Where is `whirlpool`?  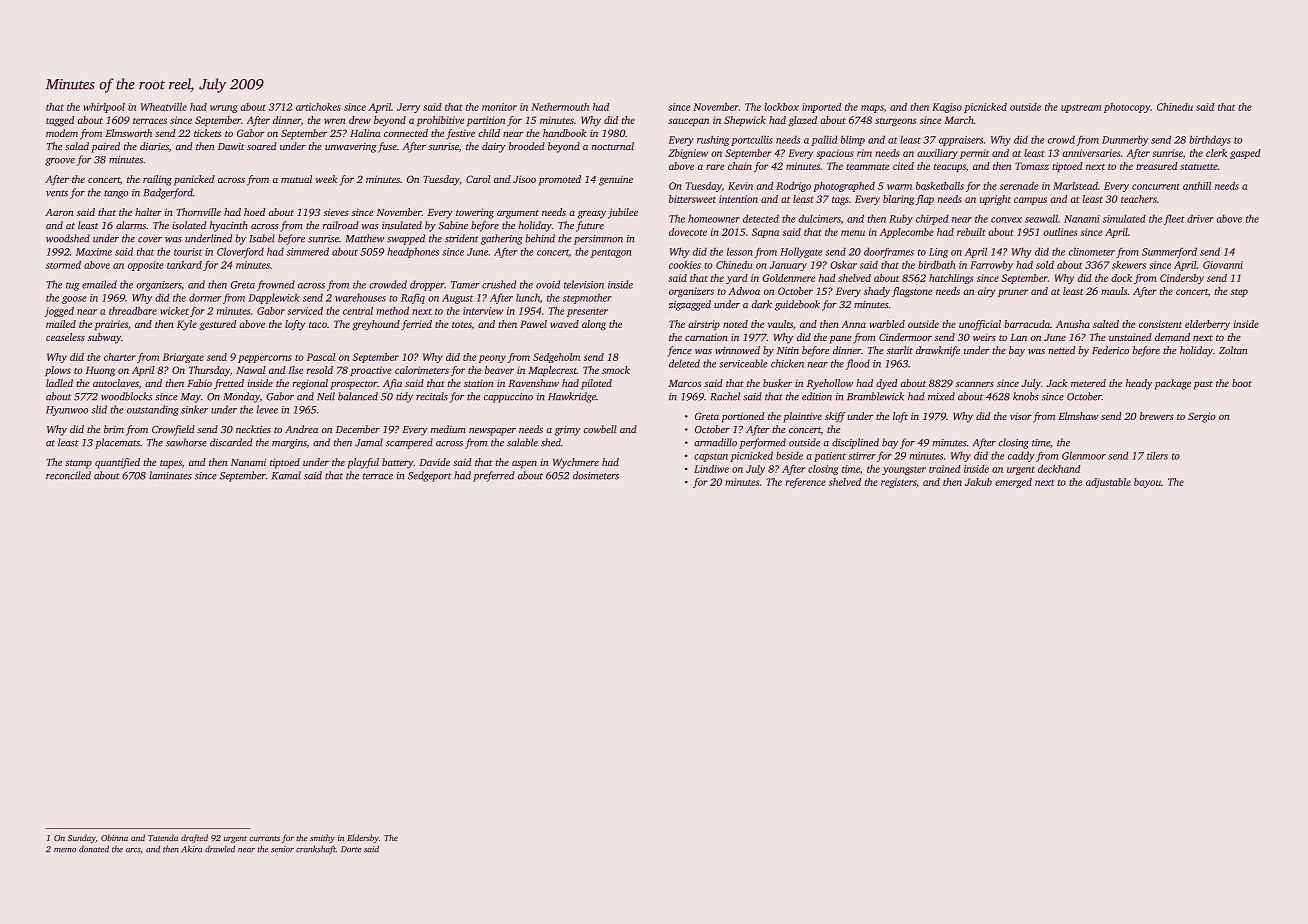
whirlpool is located at coordinates (104, 108).
